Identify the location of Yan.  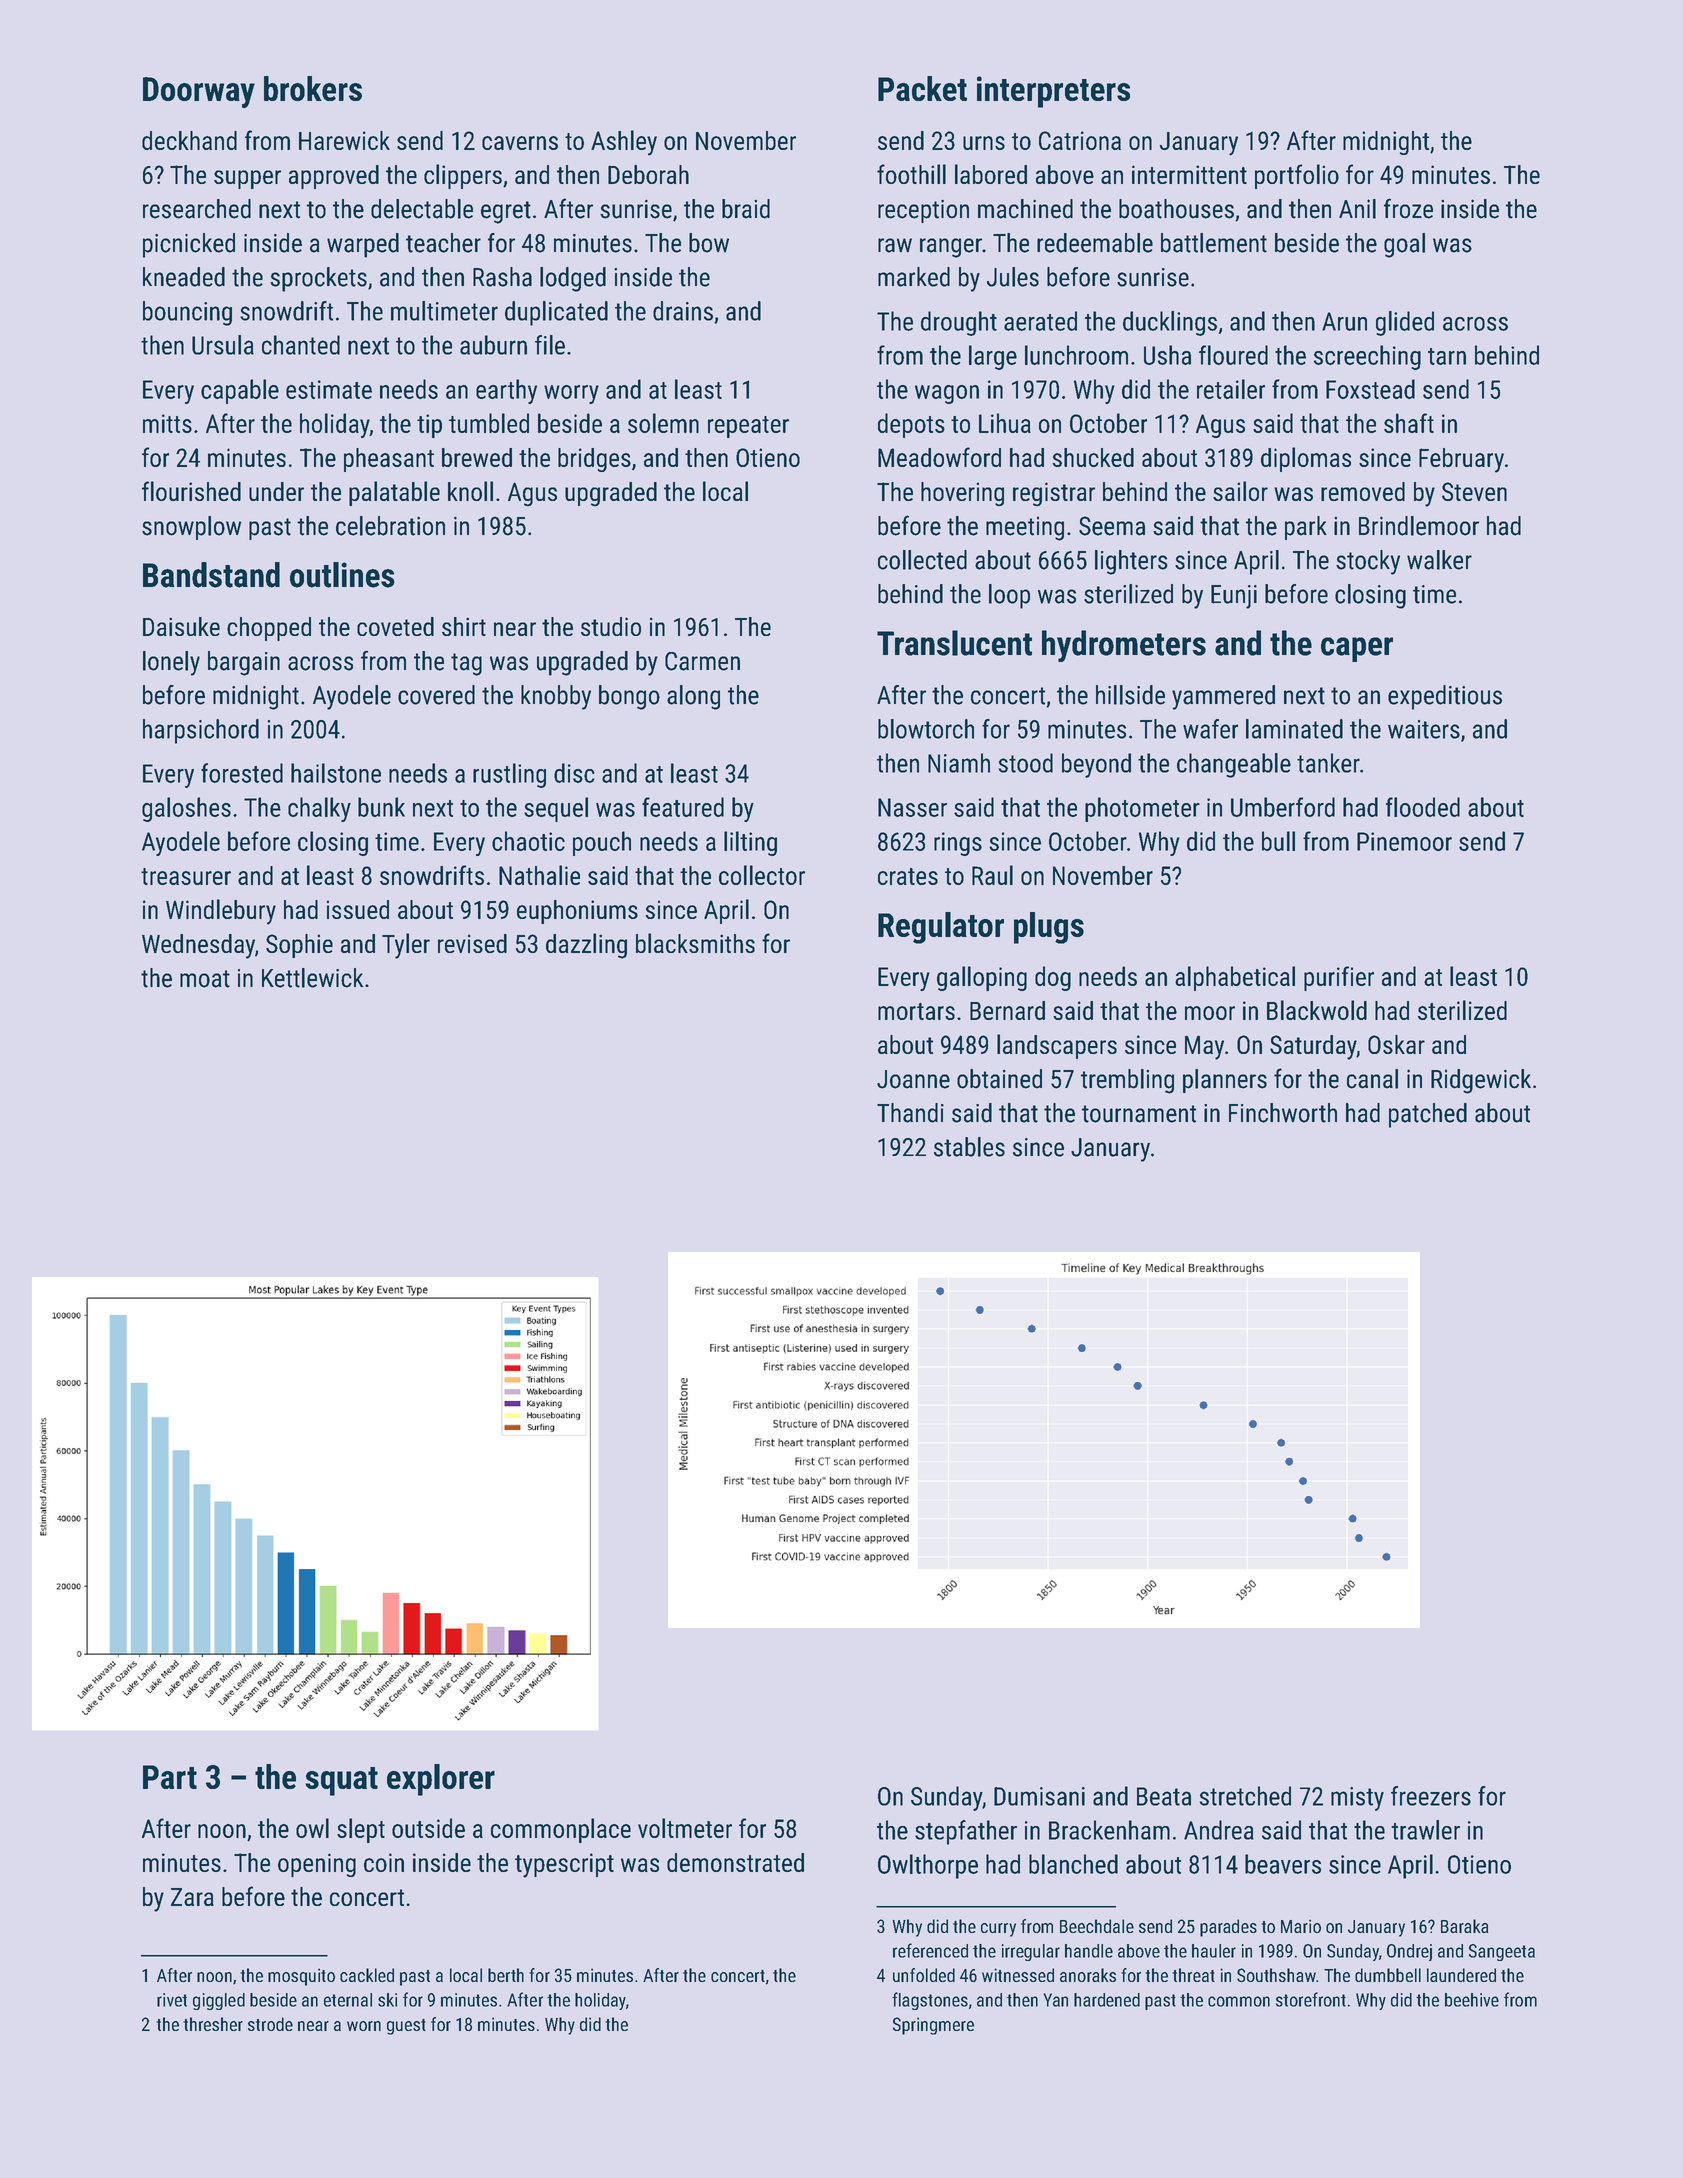
(1055, 2000).
